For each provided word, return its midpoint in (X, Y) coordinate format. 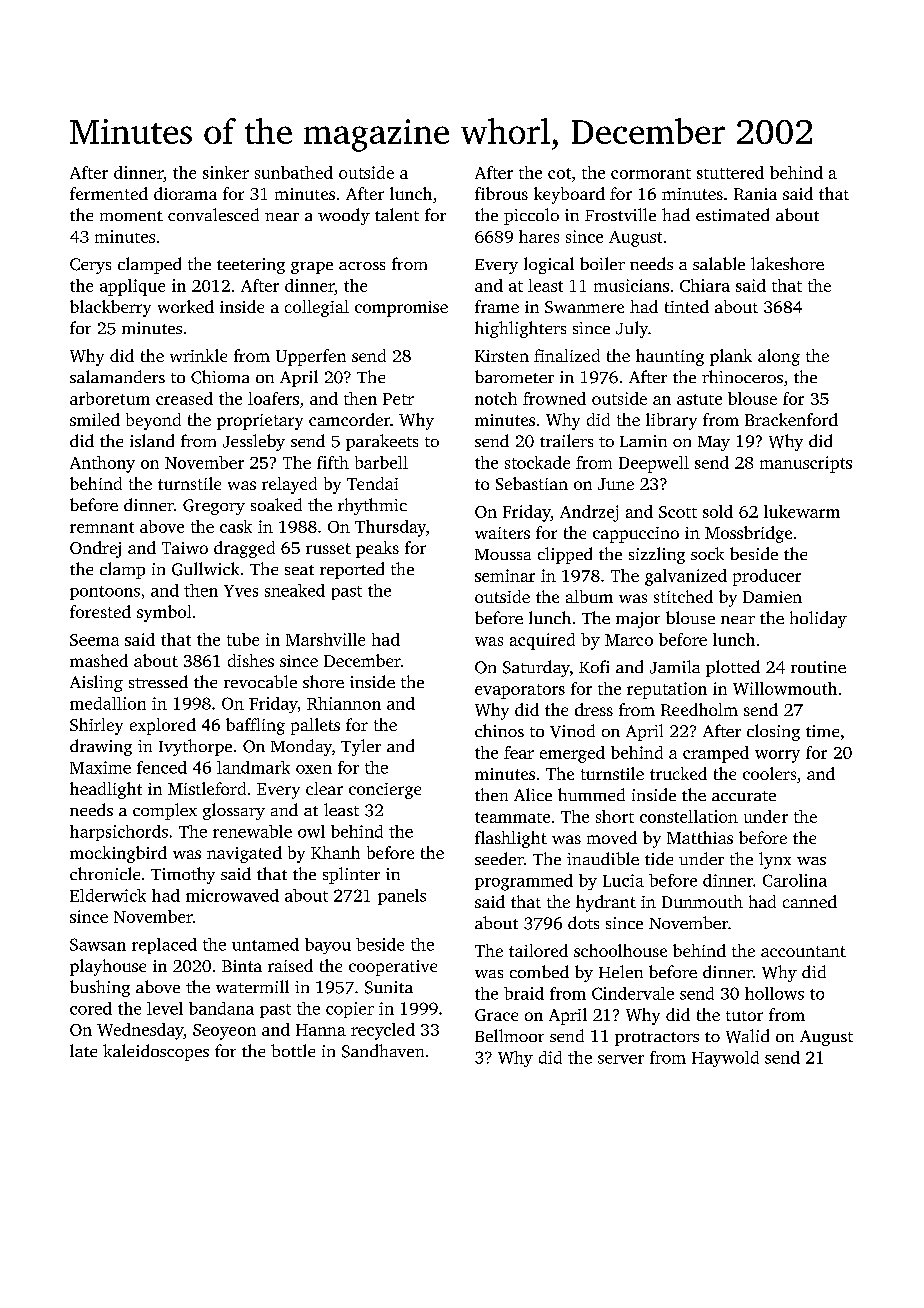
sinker (226, 172)
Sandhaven (383, 1051)
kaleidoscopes (156, 1052)
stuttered (730, 172)
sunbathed (294, 172)
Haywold (725, 1059)
